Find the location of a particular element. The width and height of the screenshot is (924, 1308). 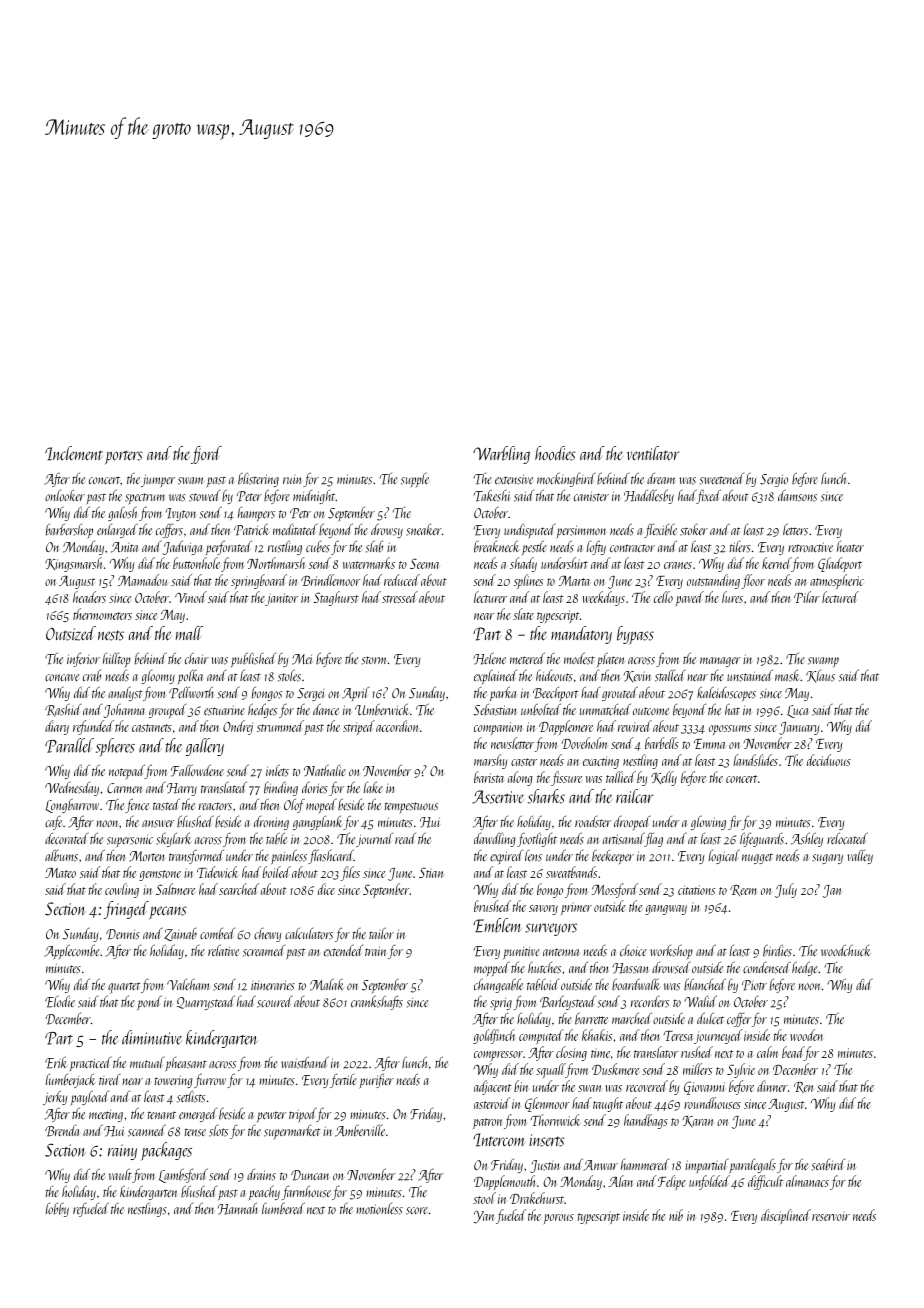

notepad is located at coordinates (127, 771).
